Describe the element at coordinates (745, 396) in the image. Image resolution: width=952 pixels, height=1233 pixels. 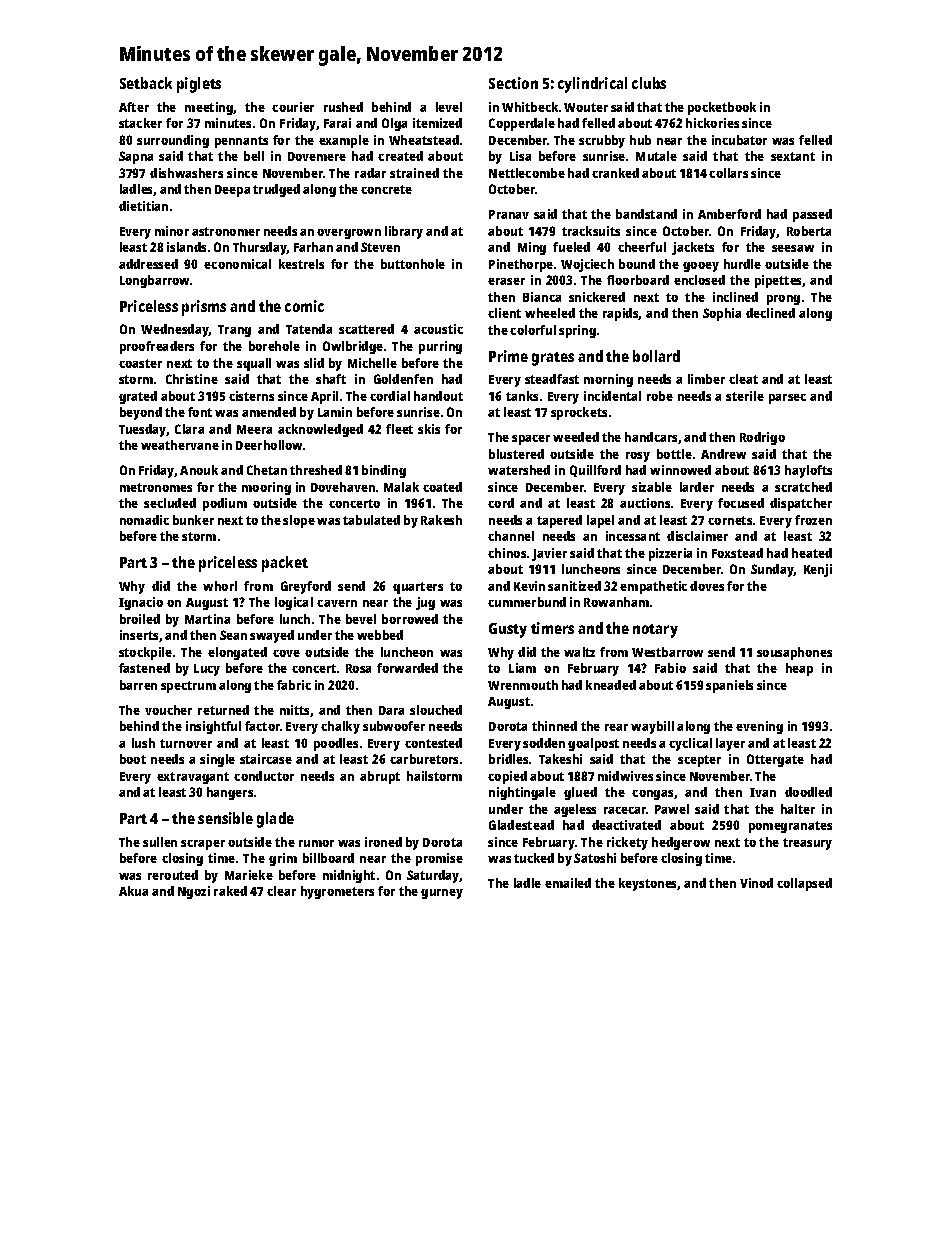
I see `sterile` at that location.
